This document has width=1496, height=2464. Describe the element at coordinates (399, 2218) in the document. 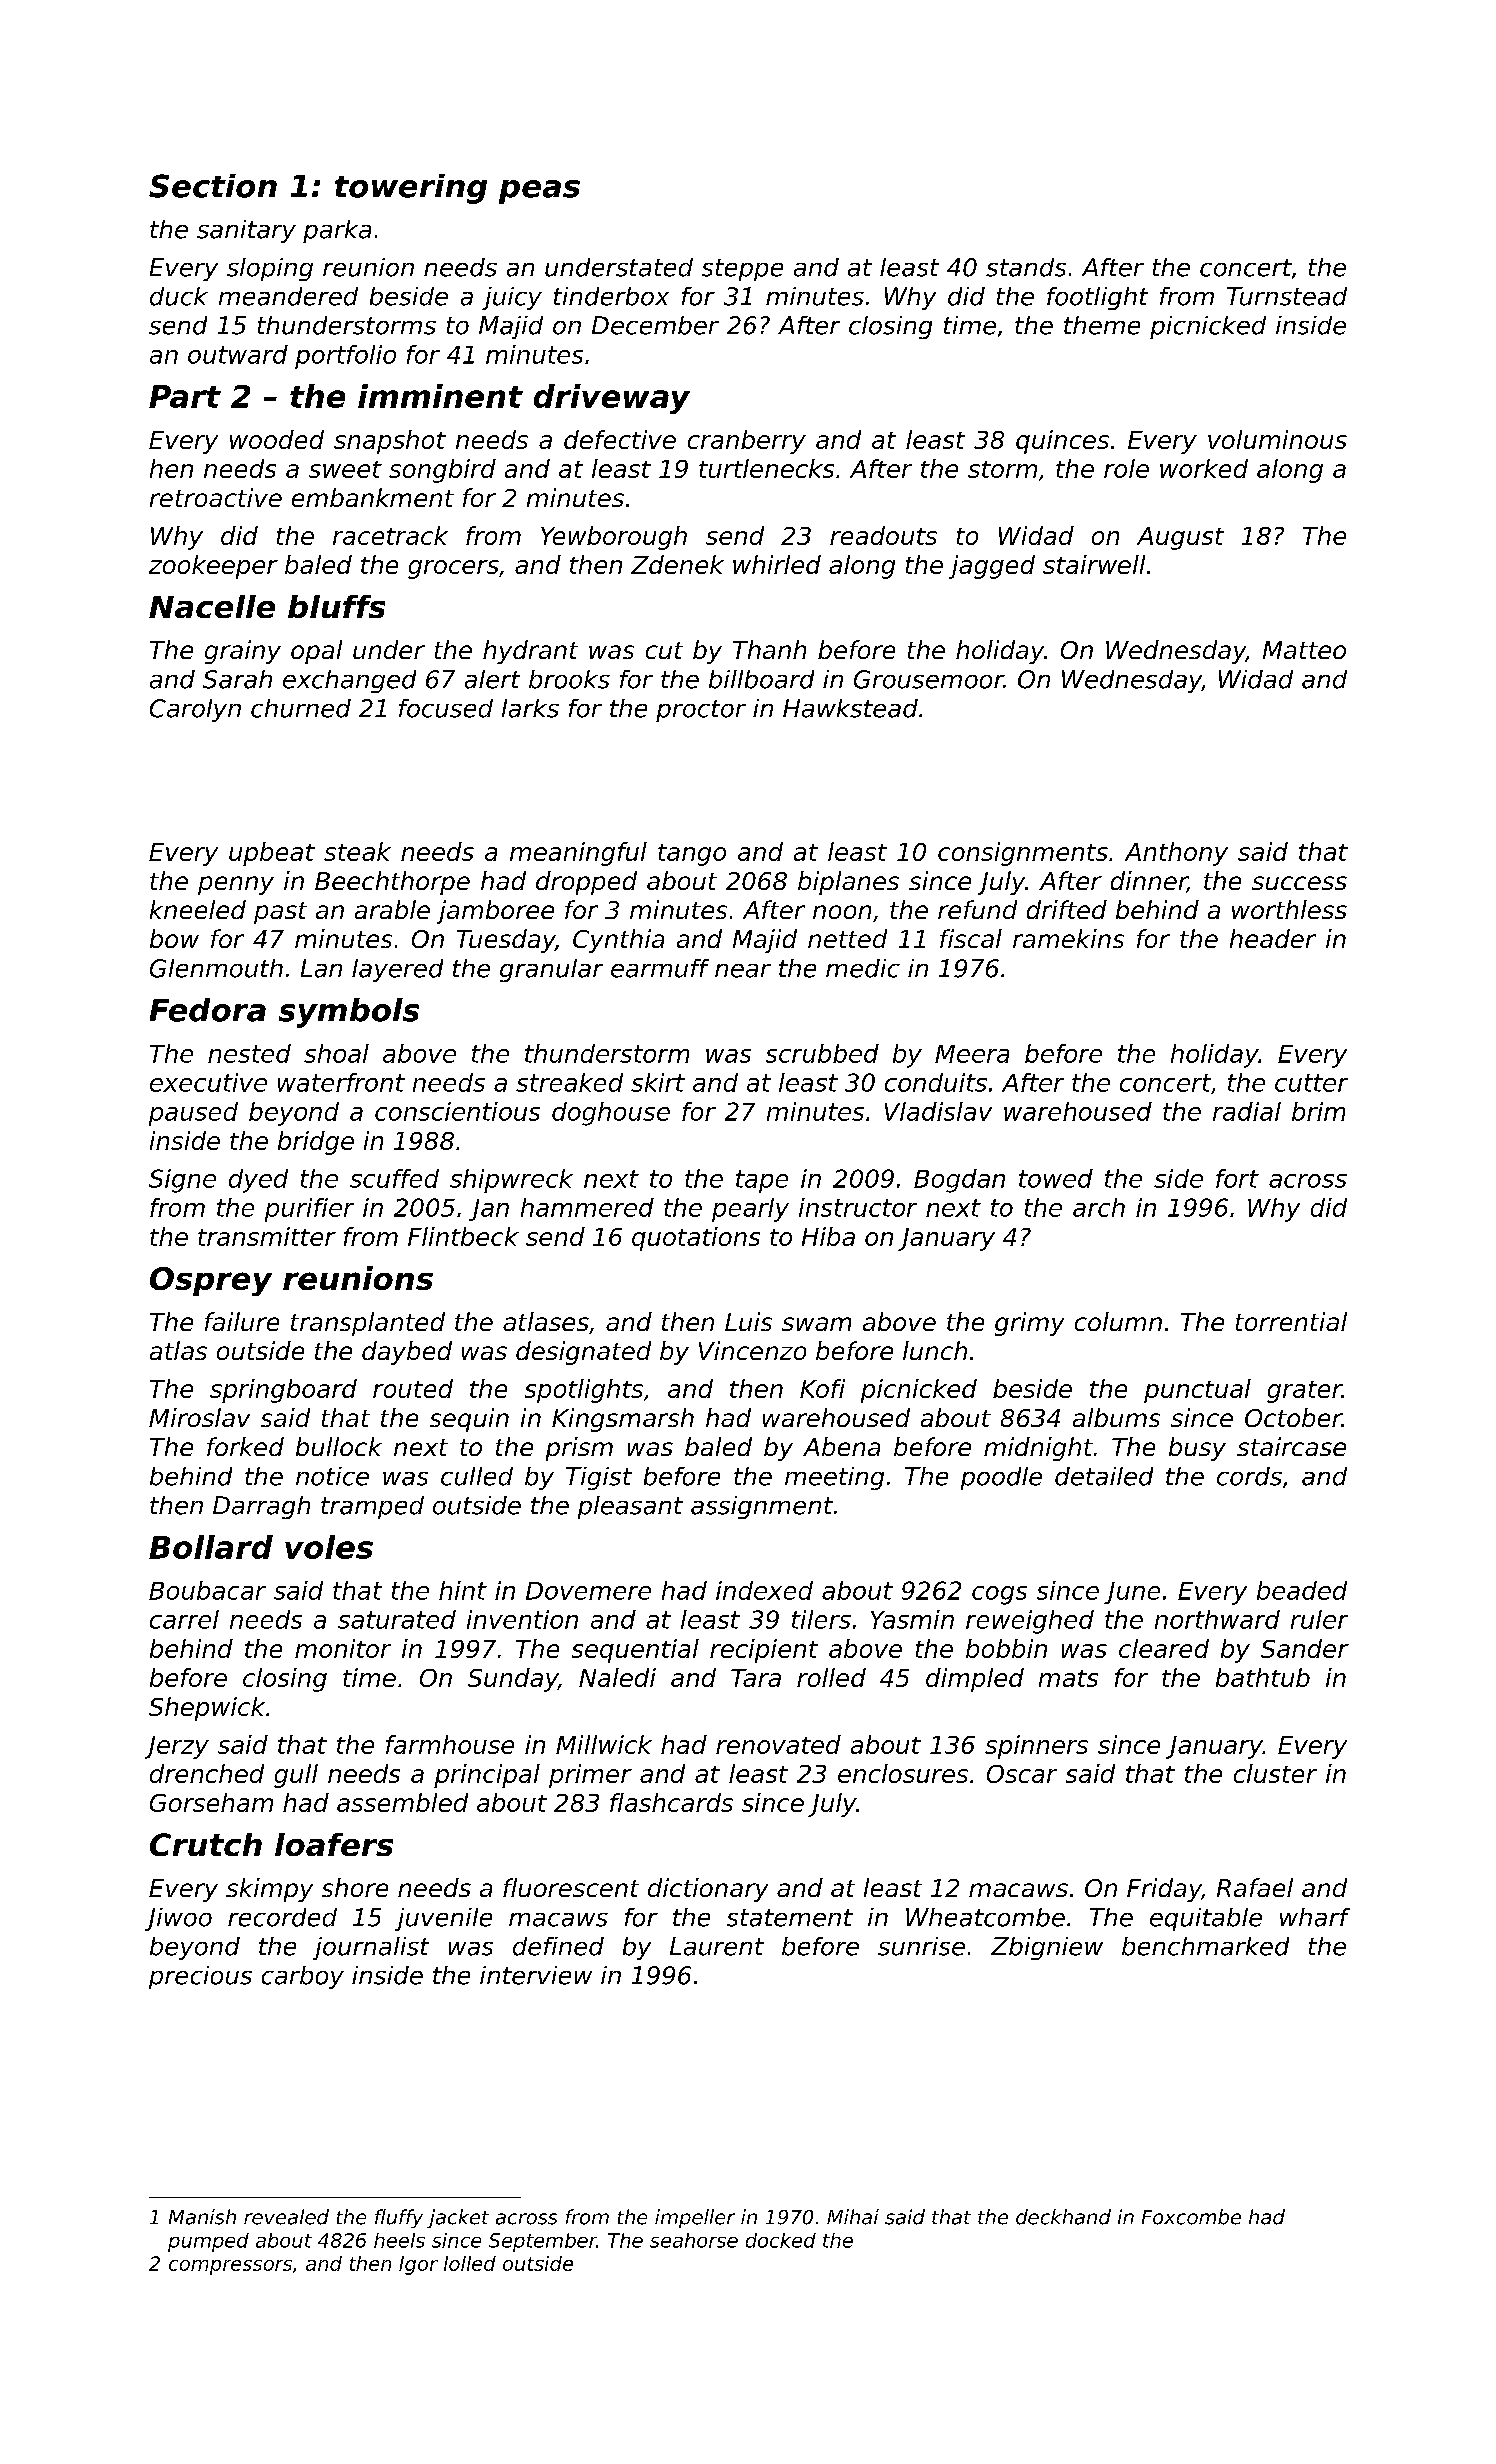

I see `fluffy` at that location.
